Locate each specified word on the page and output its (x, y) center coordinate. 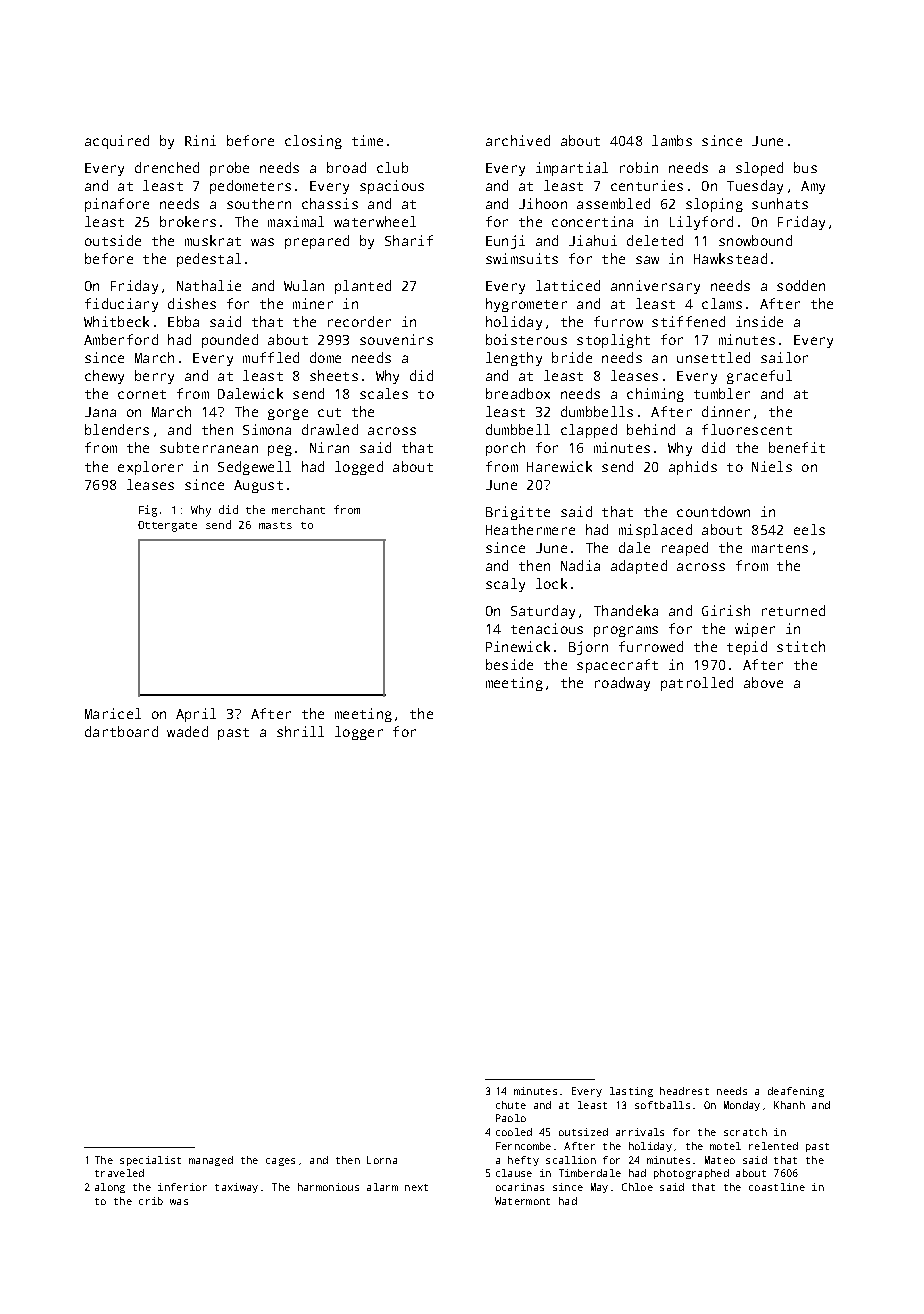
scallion (571, 1160)
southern (259, 203)
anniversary (655, 287)
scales (384, 393)
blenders (117, 429)
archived (518, 140)
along (110, 1188)
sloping (714, 205)
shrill (300, 731)
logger (359, 733)
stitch (801, 646)
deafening (796, 1092)
